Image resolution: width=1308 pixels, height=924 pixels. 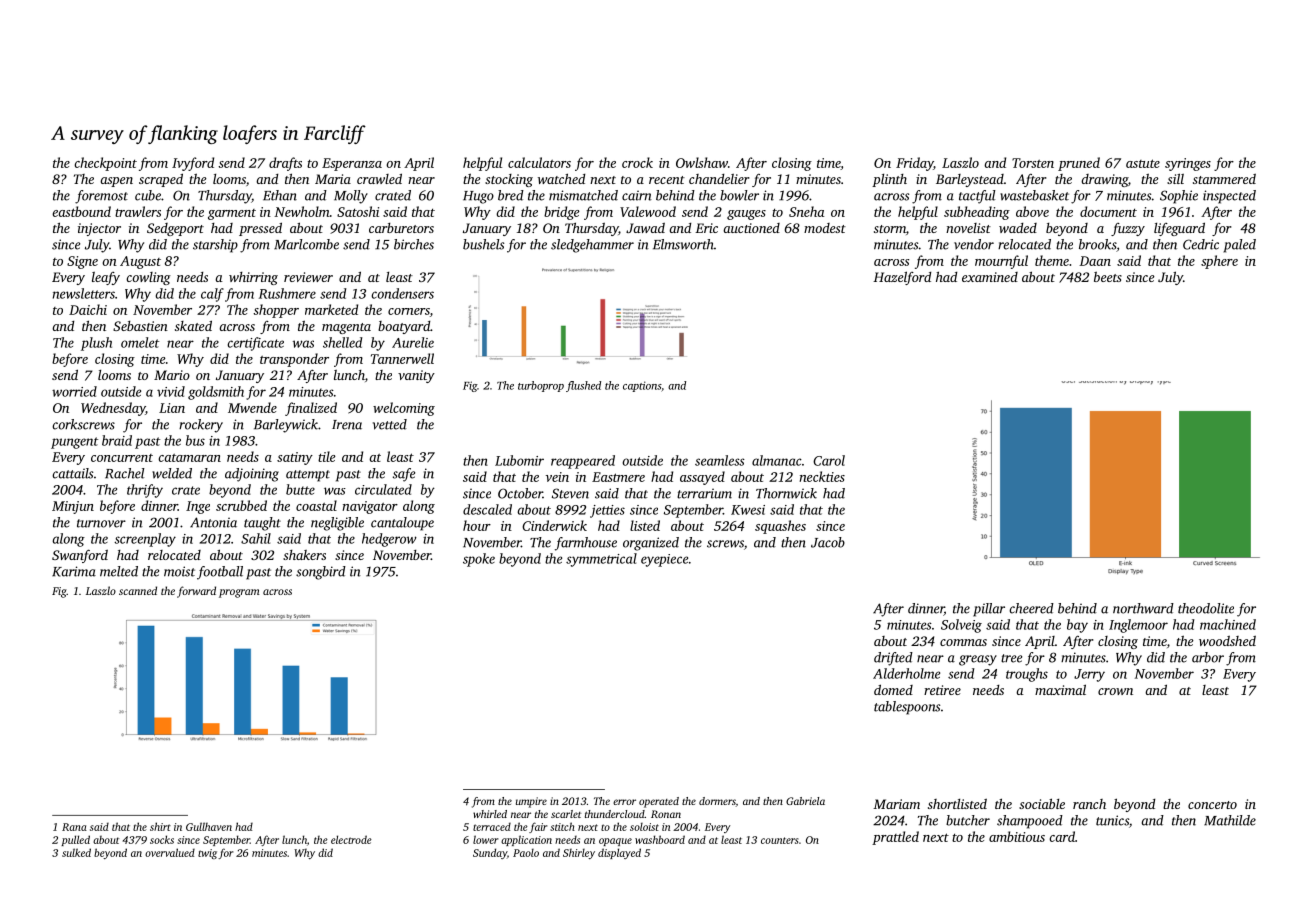 What do you see at coordinates (105, 164) in the screenshot?
I see `checkpoint` at bounding box center [105, 164].
